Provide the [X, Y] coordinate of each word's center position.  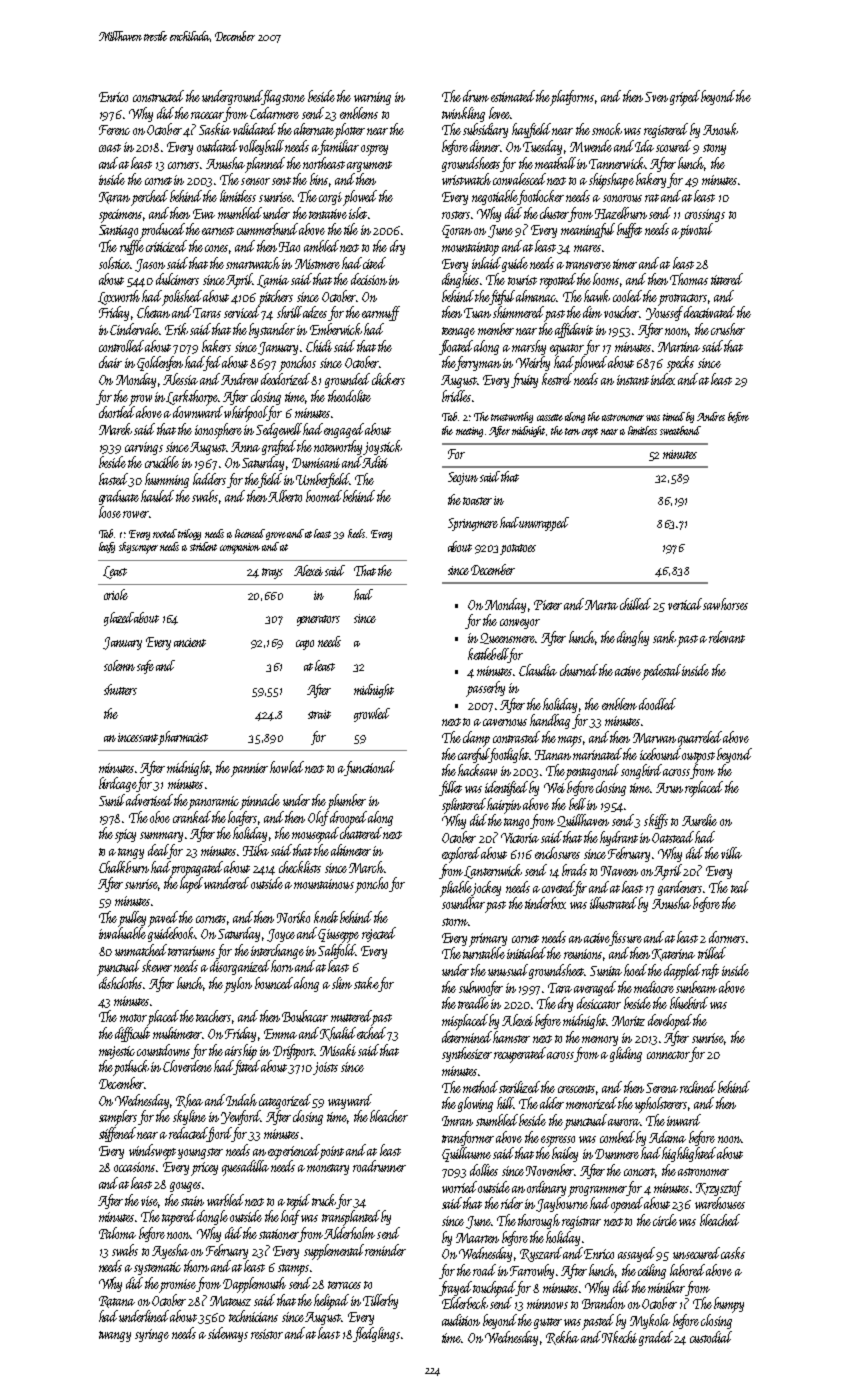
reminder [385, 1250]
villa [731, 853]
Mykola [650, 1321]
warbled [225, 1200]
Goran [457, 231]
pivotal [696, 231]
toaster [477, 501]
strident [203, 546]
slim [342, 983]
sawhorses [725, 604]
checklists [300, 867]
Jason [150, 265]
